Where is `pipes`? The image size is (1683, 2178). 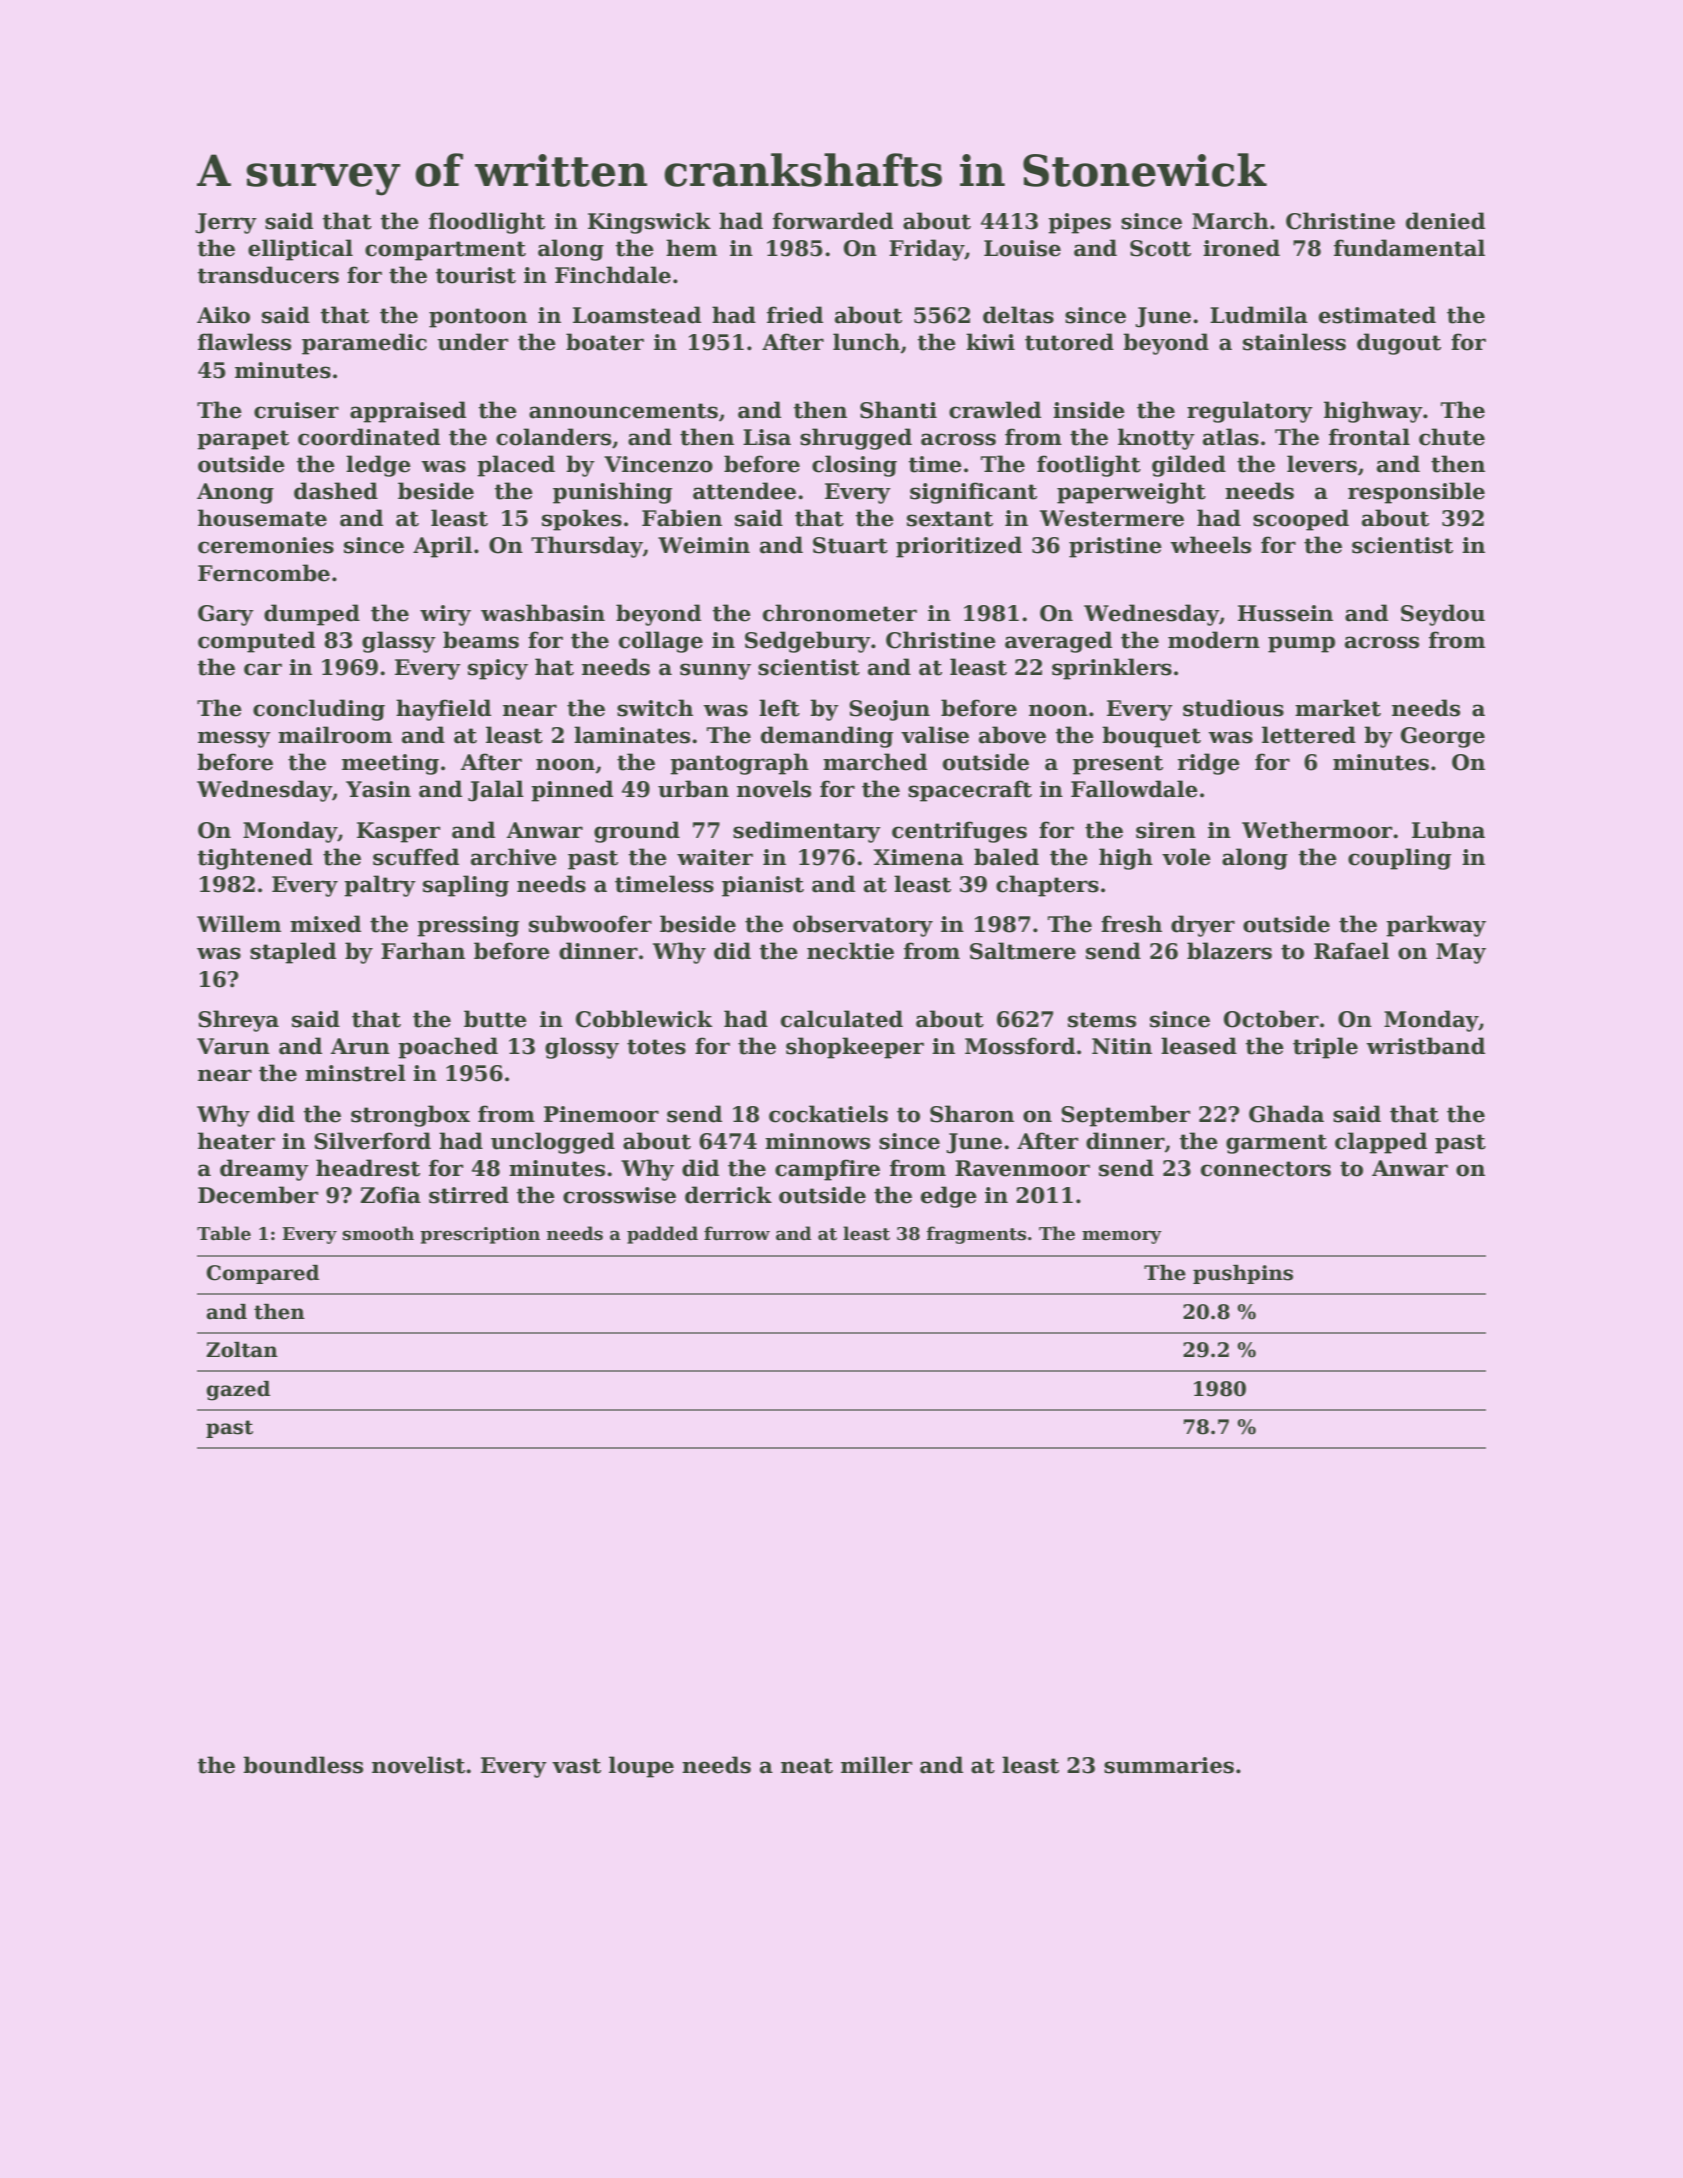 pipes is located at coordinates (1079, 223).
